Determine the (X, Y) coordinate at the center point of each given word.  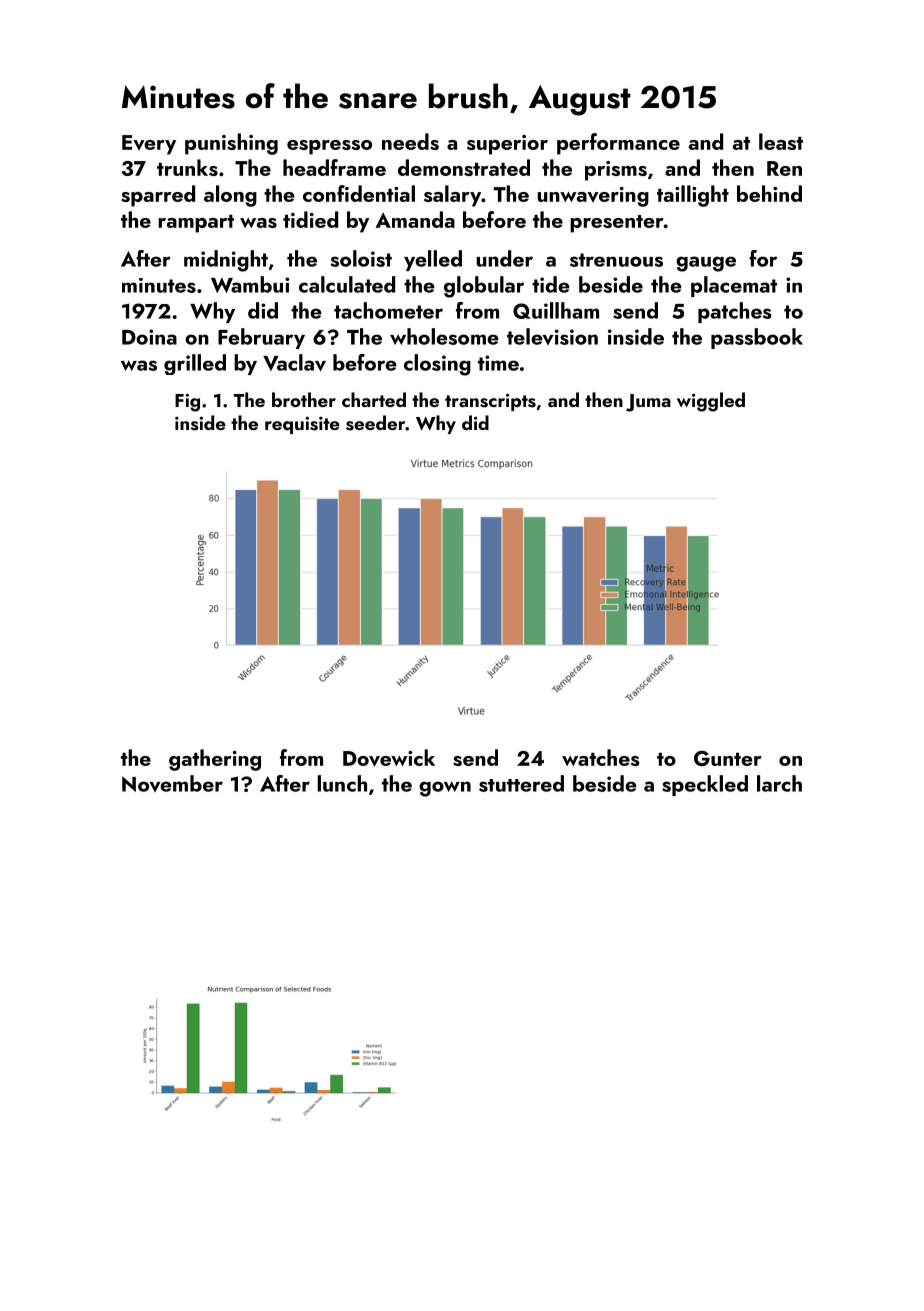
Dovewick (389, 758)
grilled (195, 364)
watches (600, 757)
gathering (215, 760)
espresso (329, 147)
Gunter (728, 758)
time (498, 363)
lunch (342, 783)
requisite (302, 425)
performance (618, 144)
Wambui (250, 284)
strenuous (616, 260)
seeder (375, 423)
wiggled (711, 402)
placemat (734, 286)
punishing (231, 144)
